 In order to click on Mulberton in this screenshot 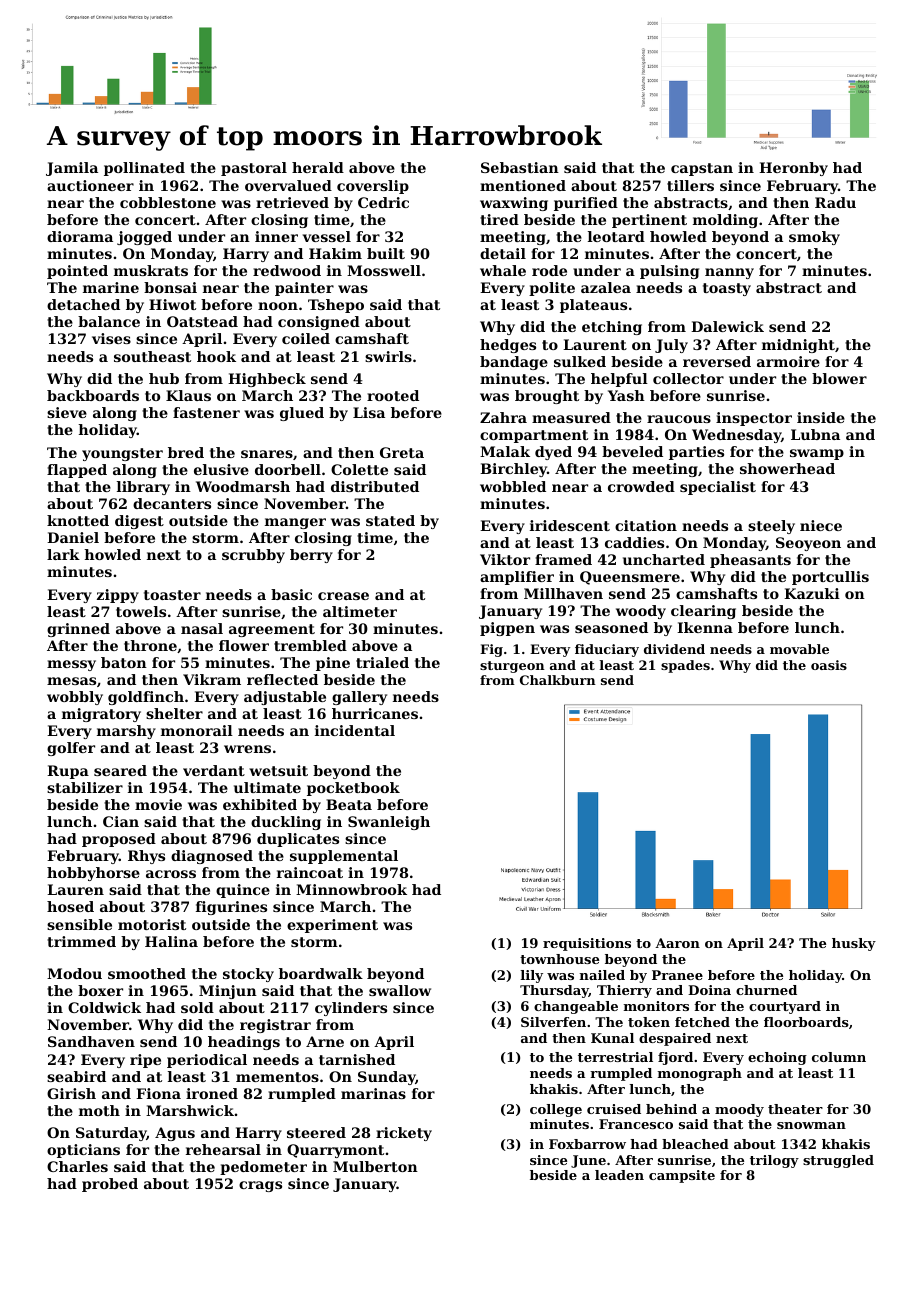, I will do `click(375, 1166)`.
